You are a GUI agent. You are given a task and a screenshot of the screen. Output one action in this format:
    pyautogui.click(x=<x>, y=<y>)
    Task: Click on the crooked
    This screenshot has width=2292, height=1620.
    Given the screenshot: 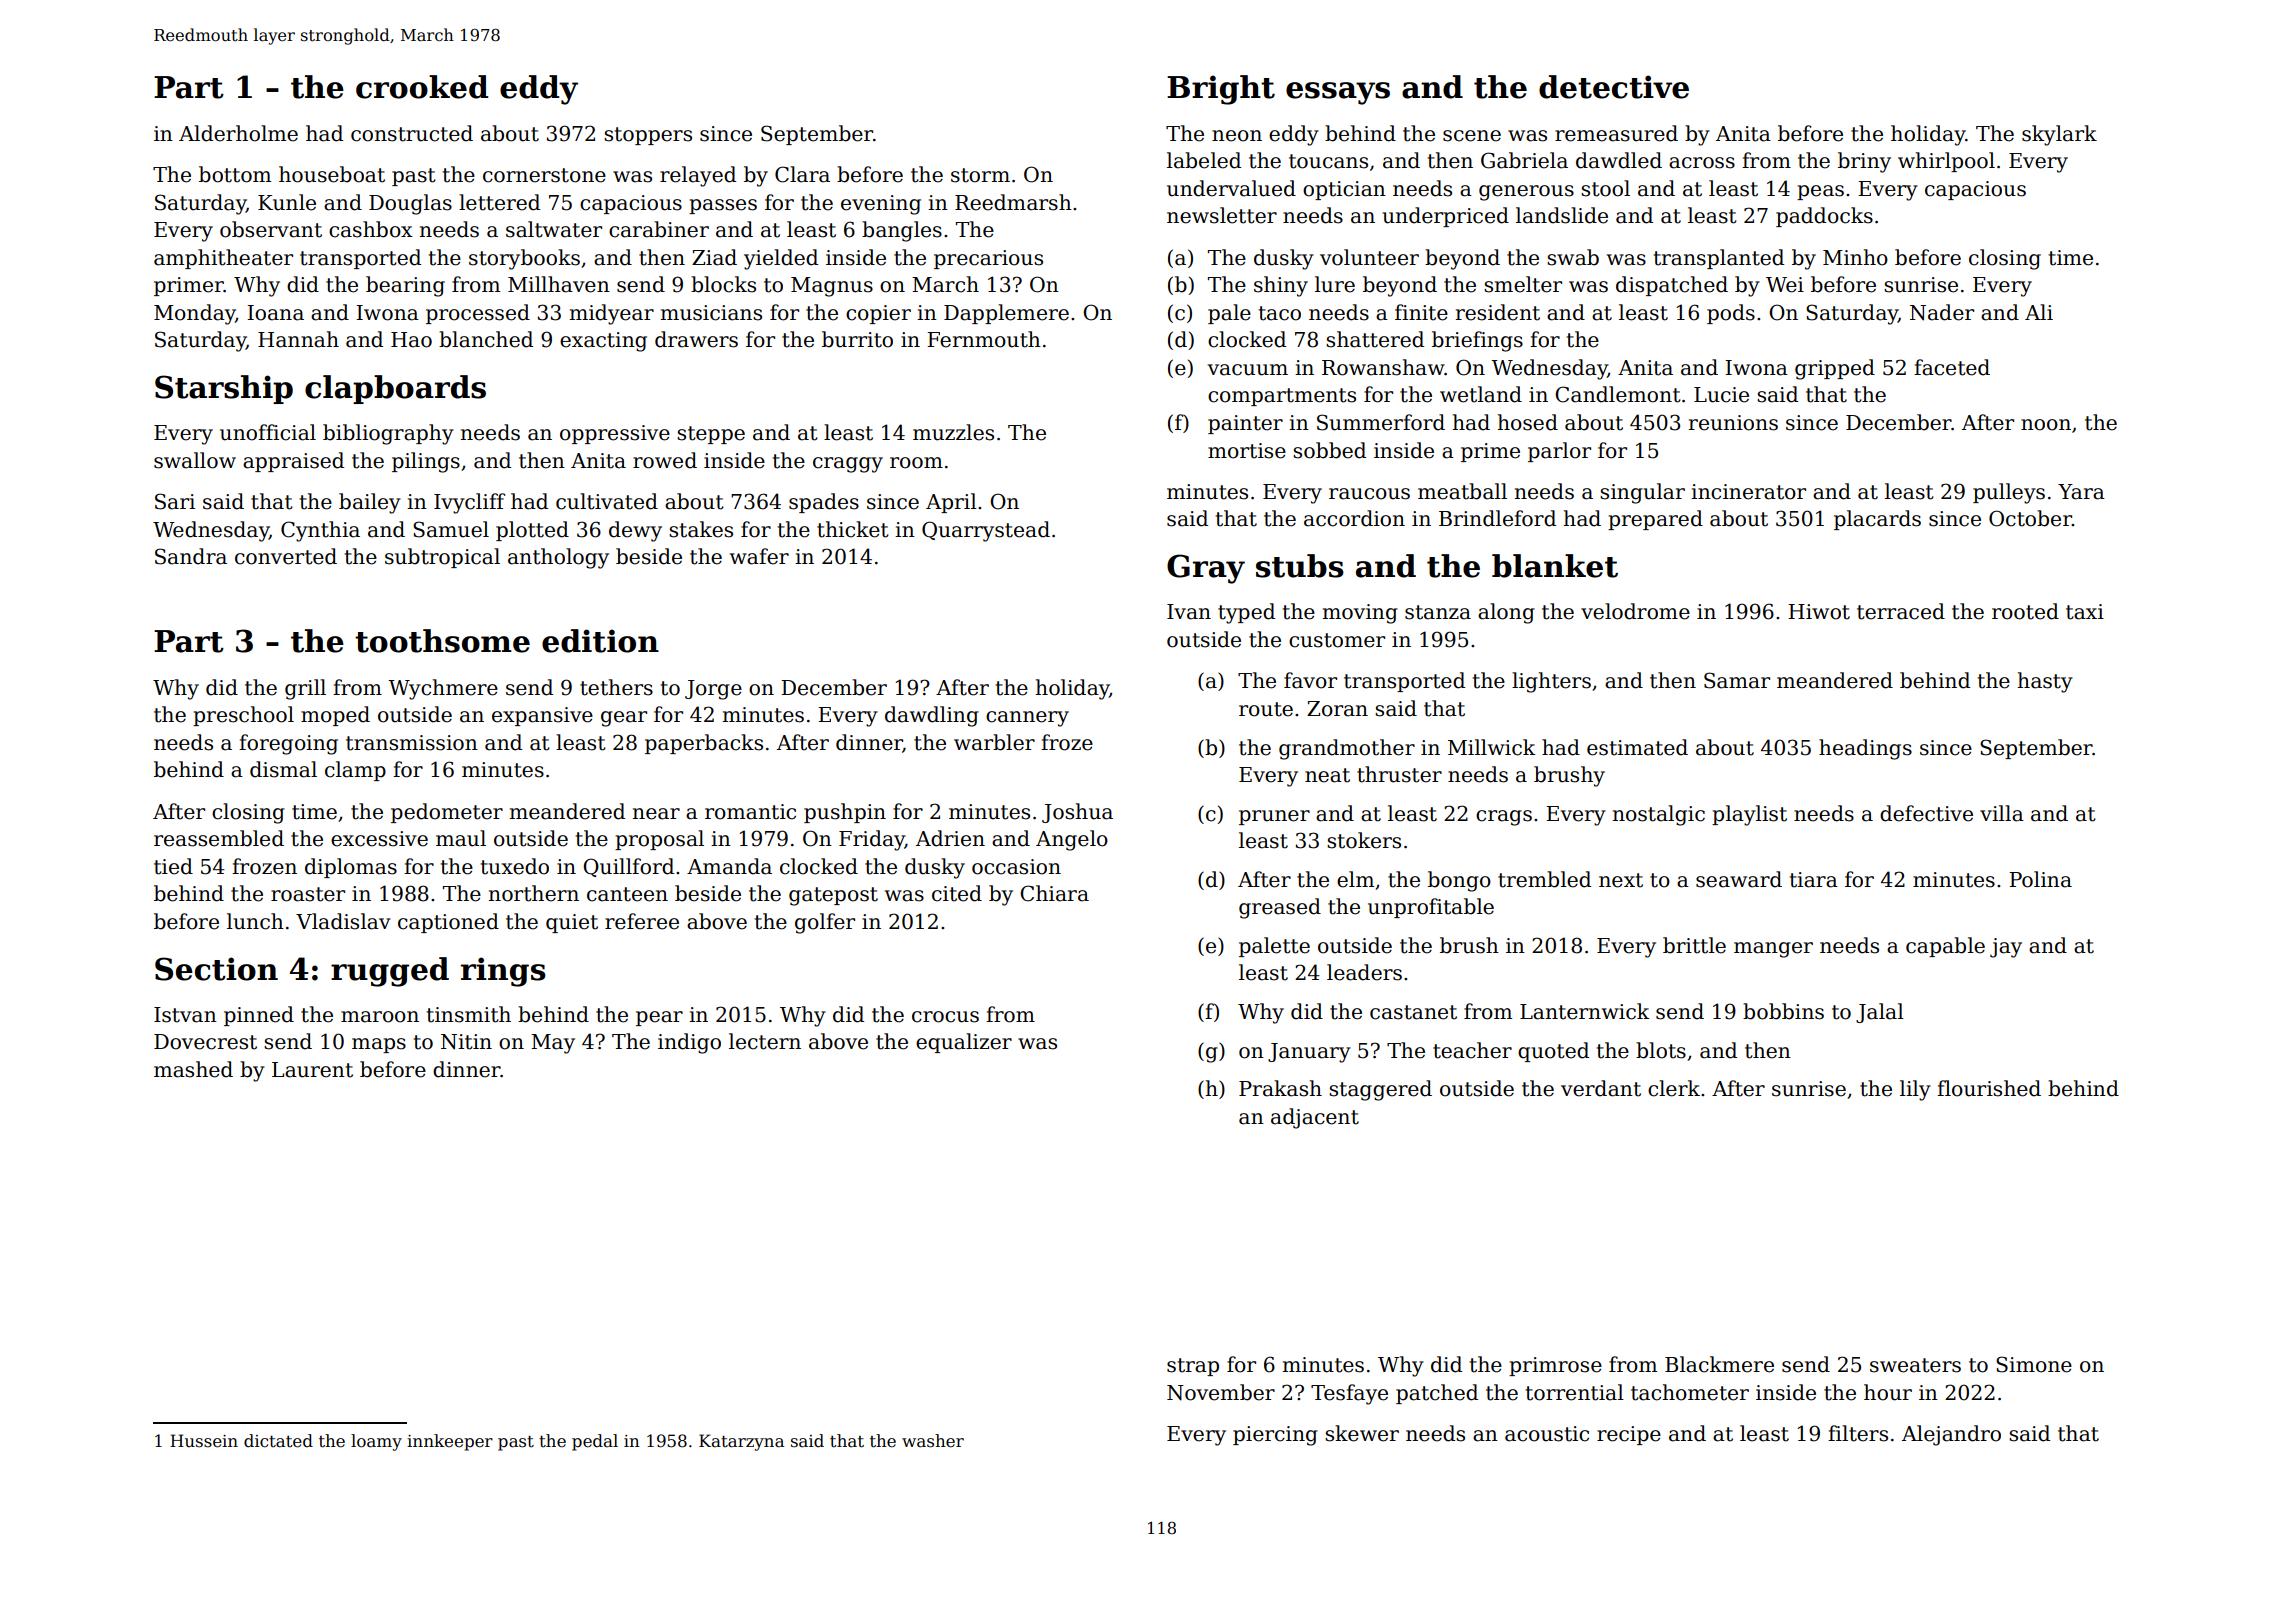 What is the action you would take?
    pyautogui.click(x=422, y=87)
